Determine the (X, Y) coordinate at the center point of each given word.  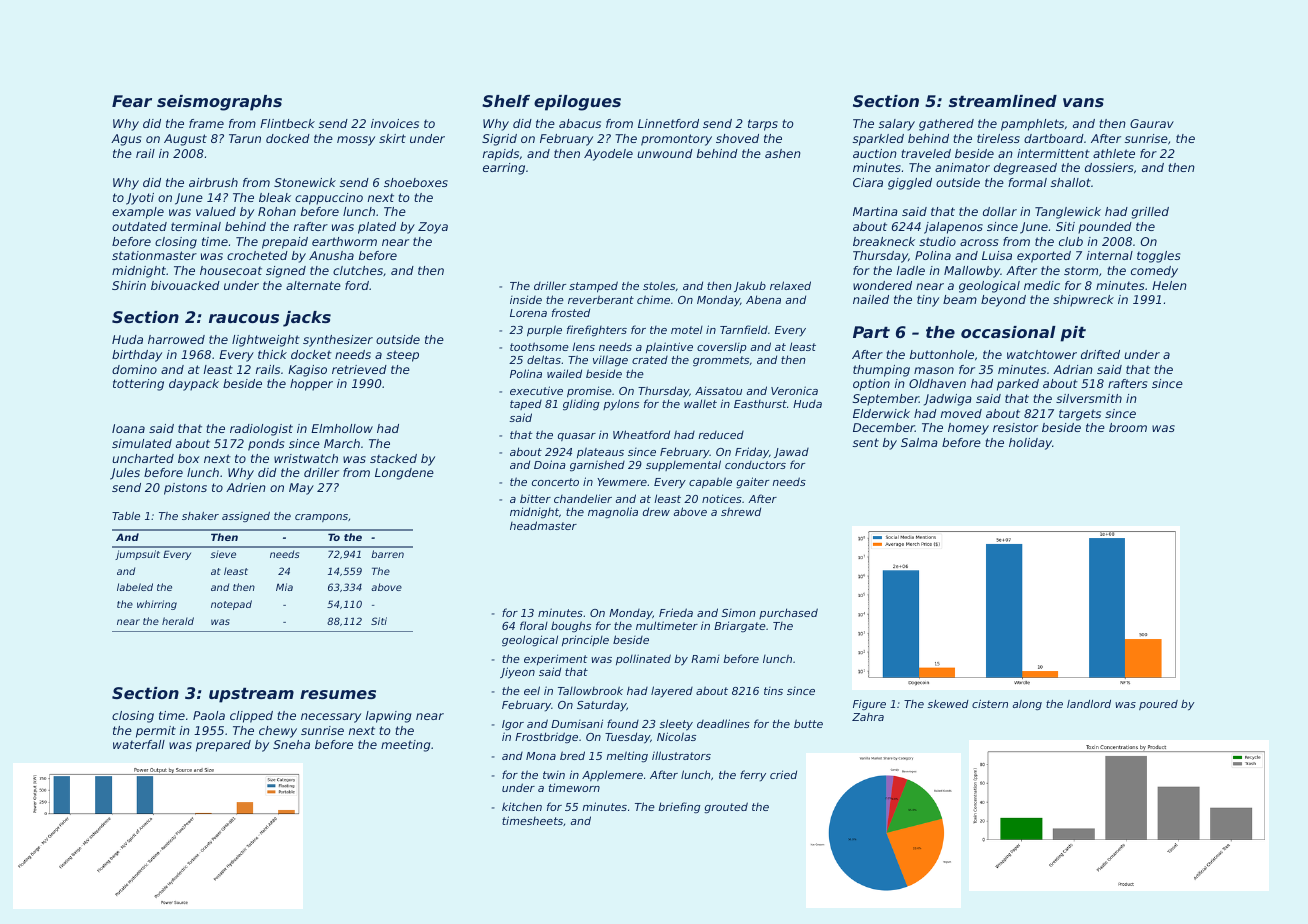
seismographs (219, 103)
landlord (1089, 704)
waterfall (139, 744)
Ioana (128, 428)
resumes (338, 694)
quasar (577, 437)
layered (672, 692)
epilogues (577, 103)
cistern (990, 704)
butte (808, 723)
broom (1128, 427)
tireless (998, 138)
